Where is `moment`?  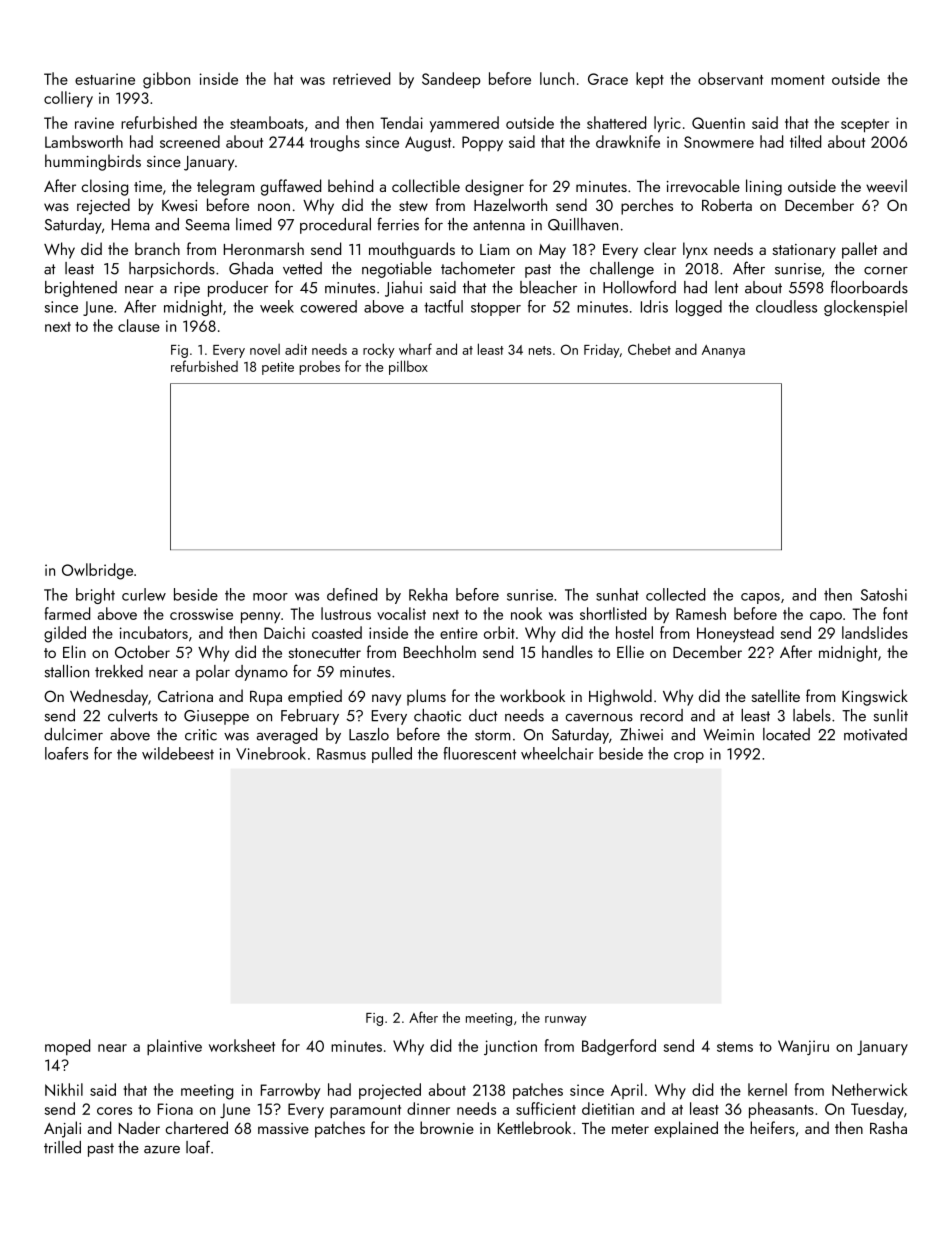
moment is located at coordinates (798, 80).
